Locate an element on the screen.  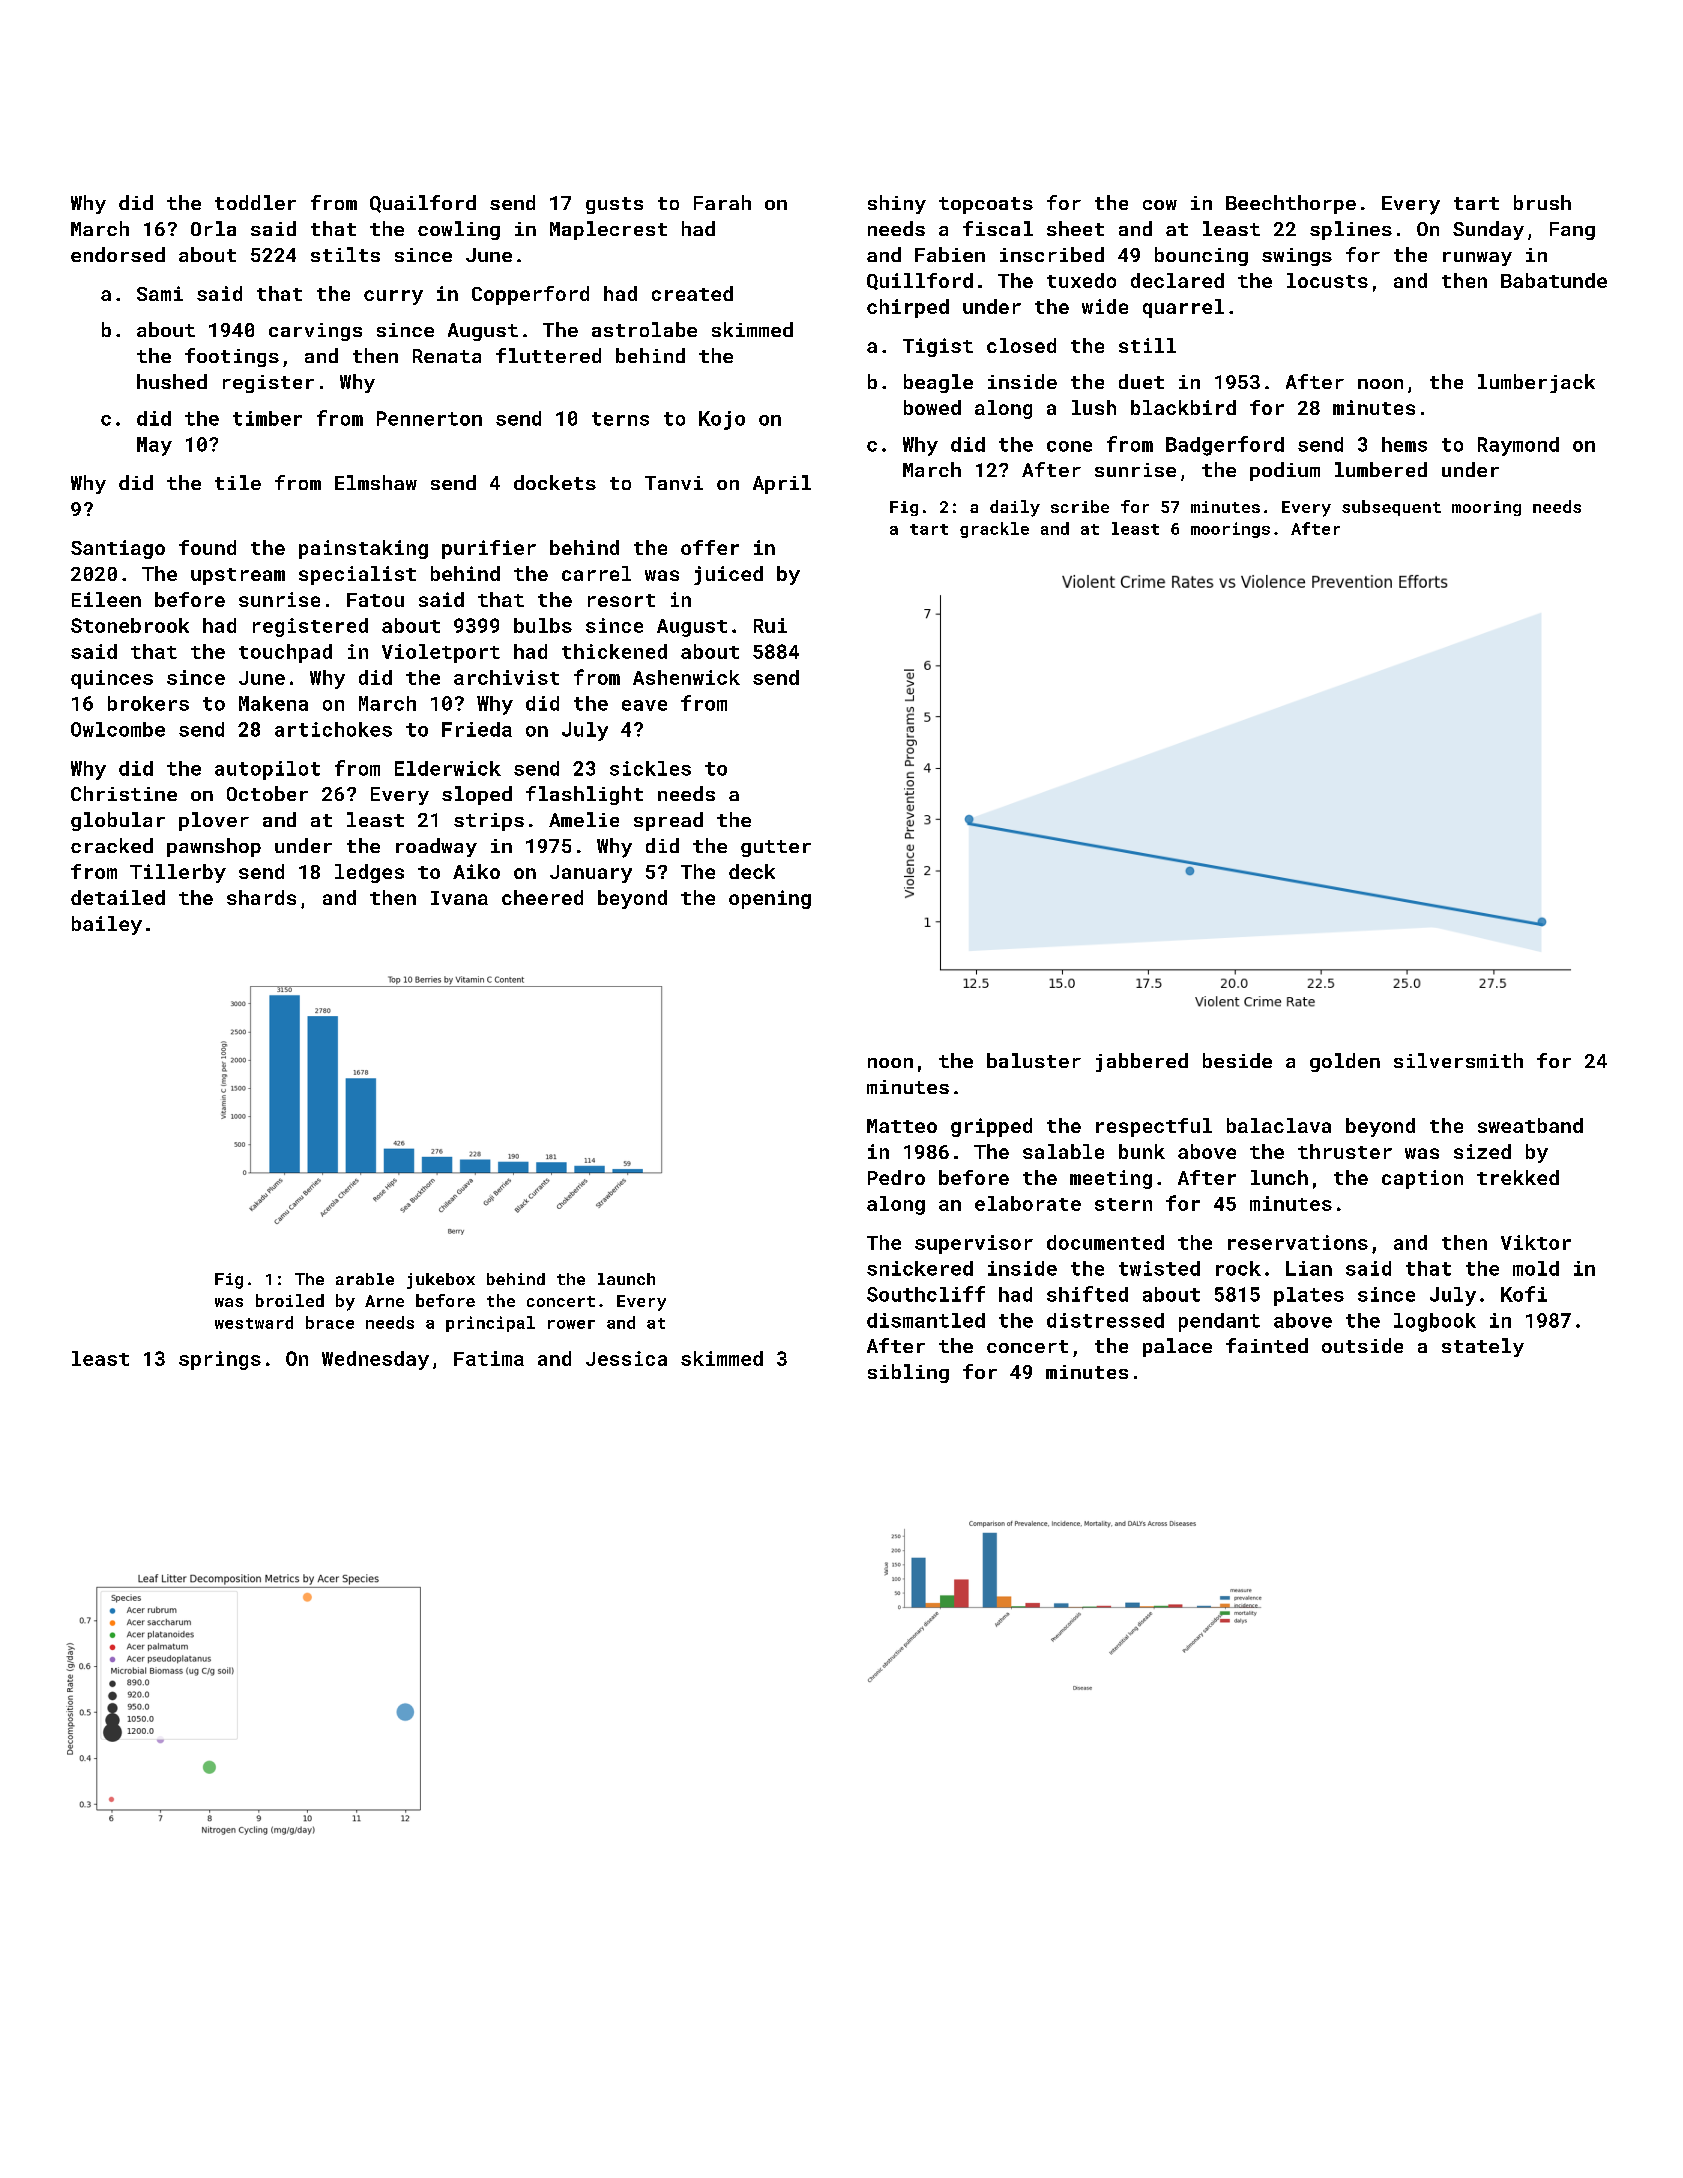
Kojo is located at coordinates (722, 420).
